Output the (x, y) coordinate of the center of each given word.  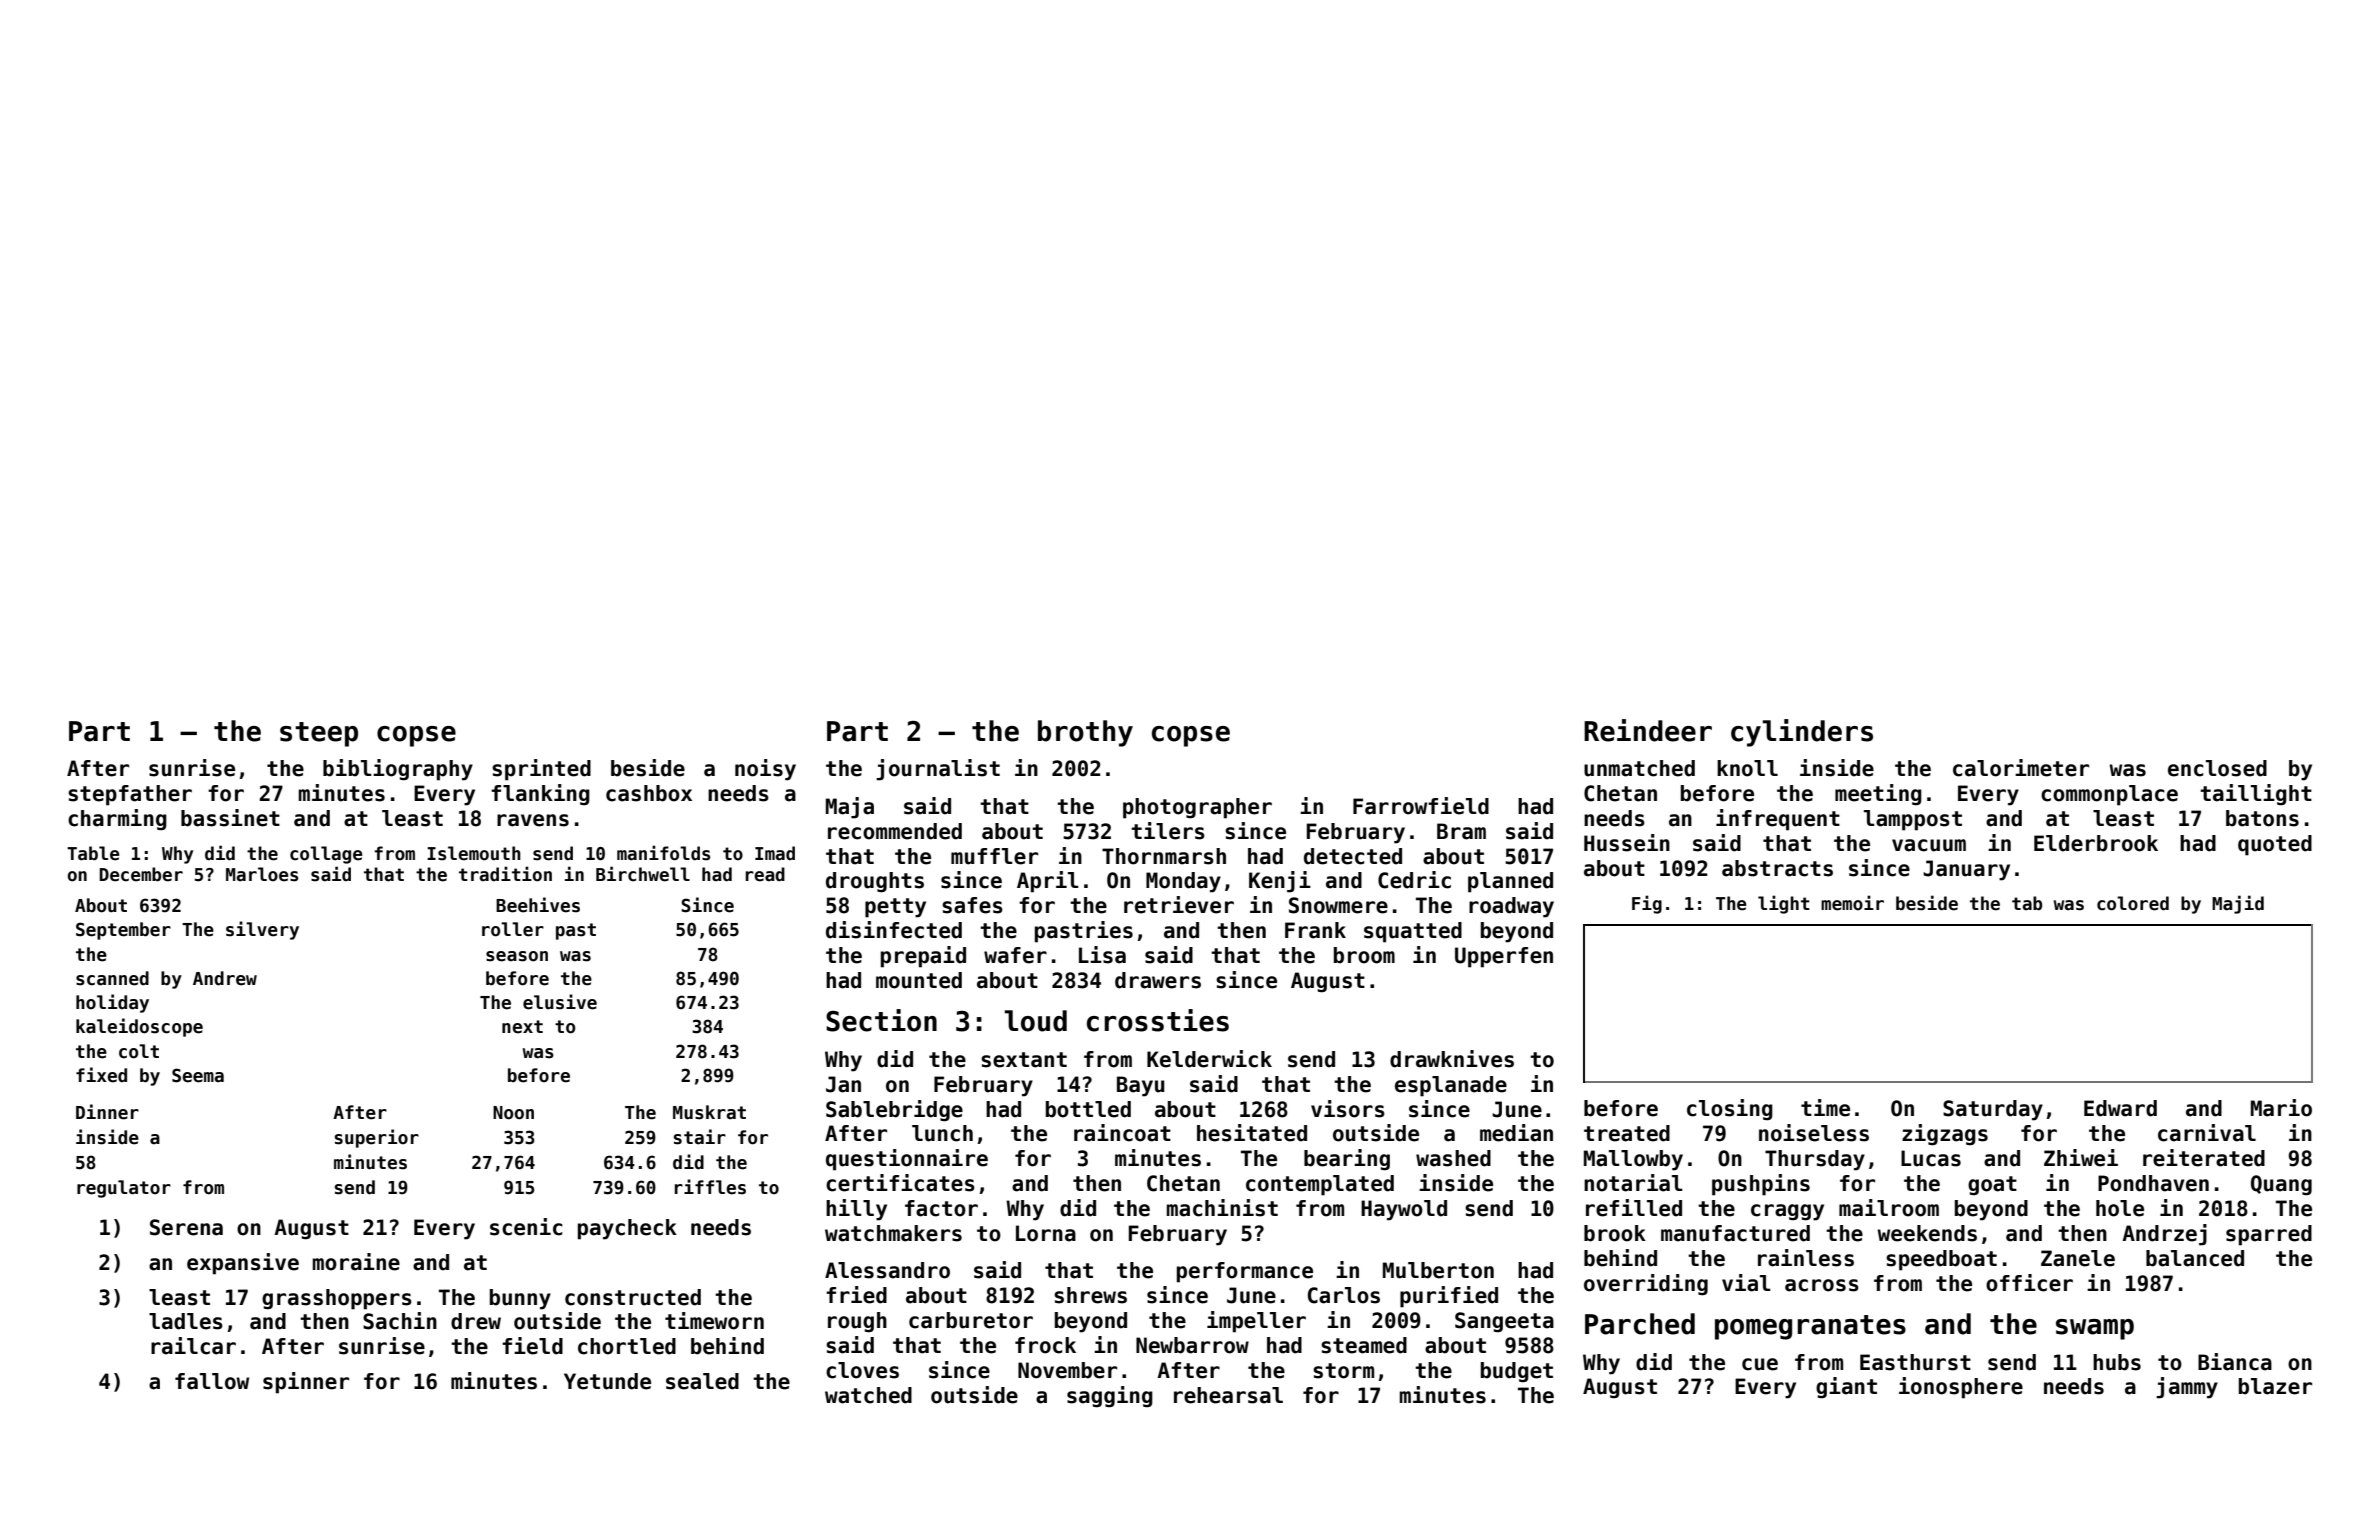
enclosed (2217, 768)
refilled (1634, 1208)
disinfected (894, 930)
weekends (1927, 1233)
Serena (186, 1227)
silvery (262, 930)
